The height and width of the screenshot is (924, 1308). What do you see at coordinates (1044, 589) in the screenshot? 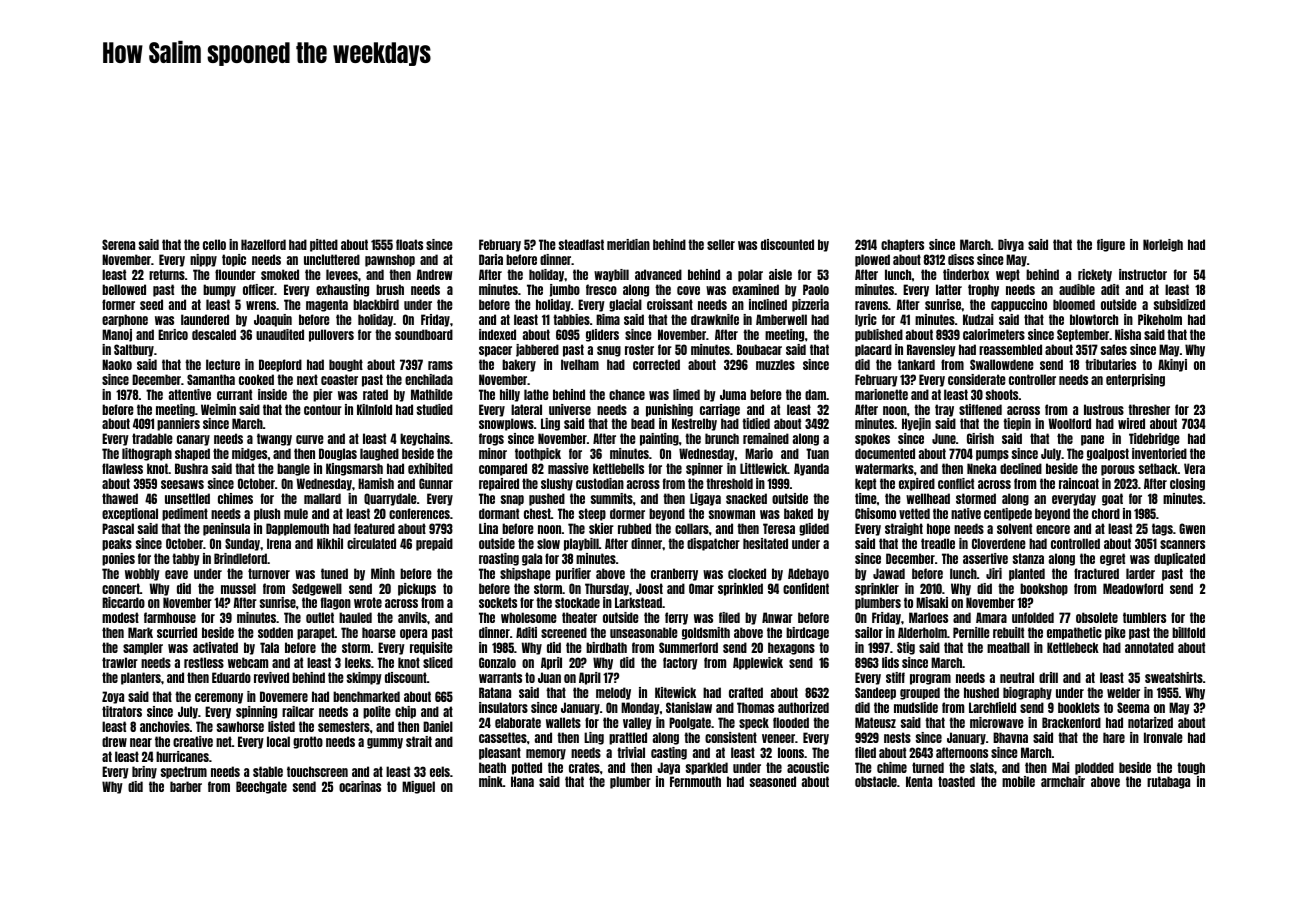
I see `bookshop` at bounding box center [1044, 589].
